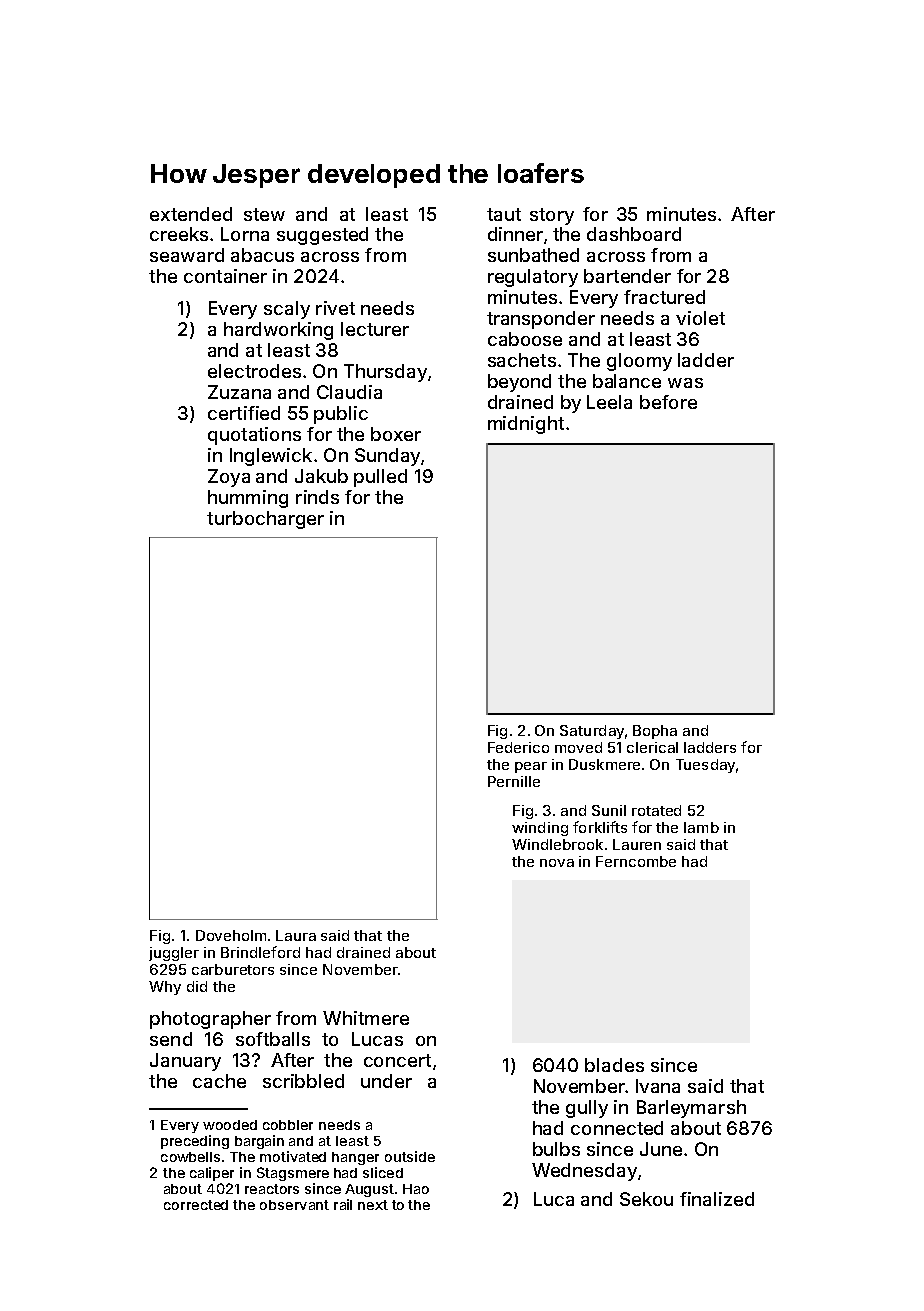  I want to click on turbocharger, so click(265, 520).
